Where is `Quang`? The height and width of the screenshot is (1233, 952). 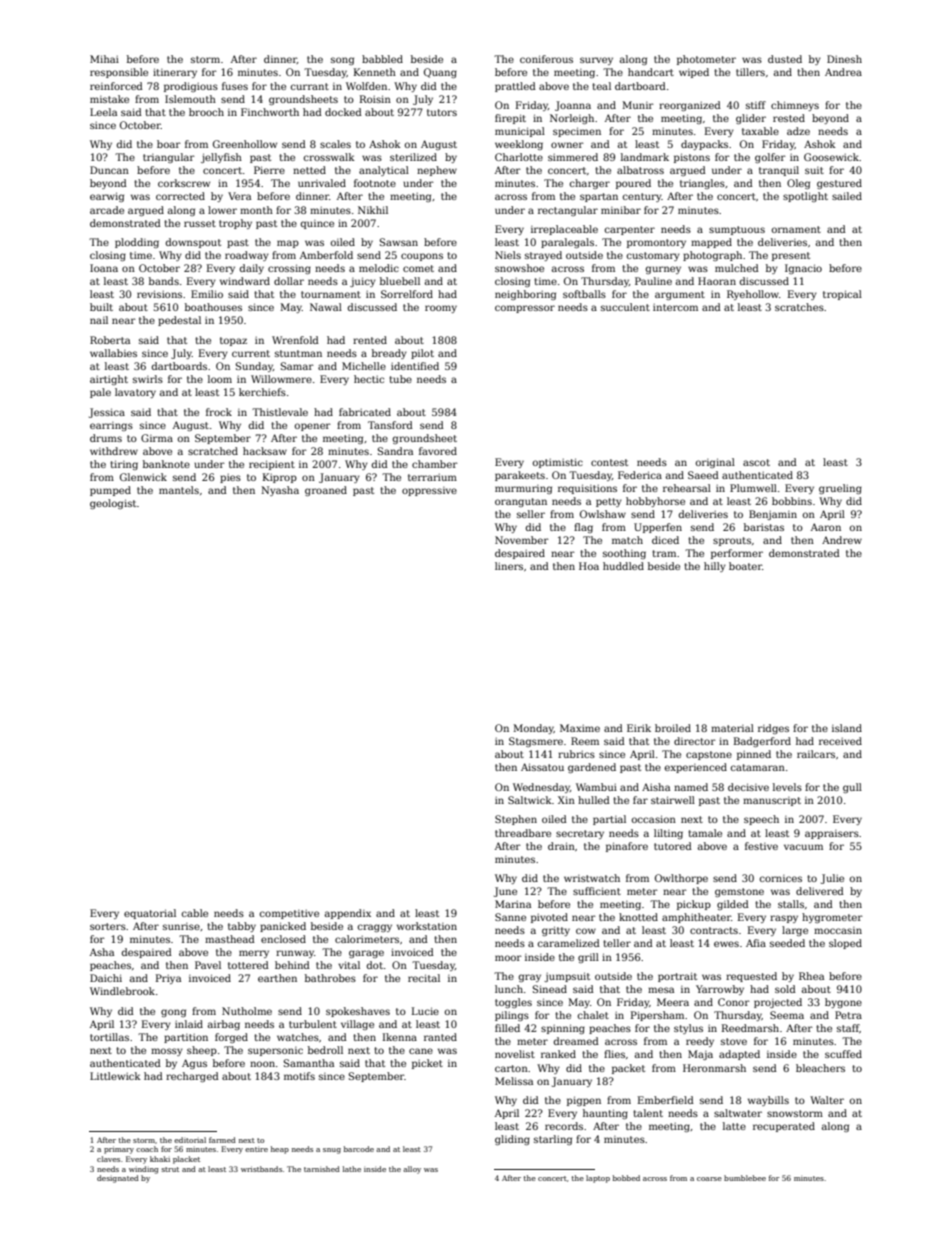 Quang is located at coordinates (440, 73).
